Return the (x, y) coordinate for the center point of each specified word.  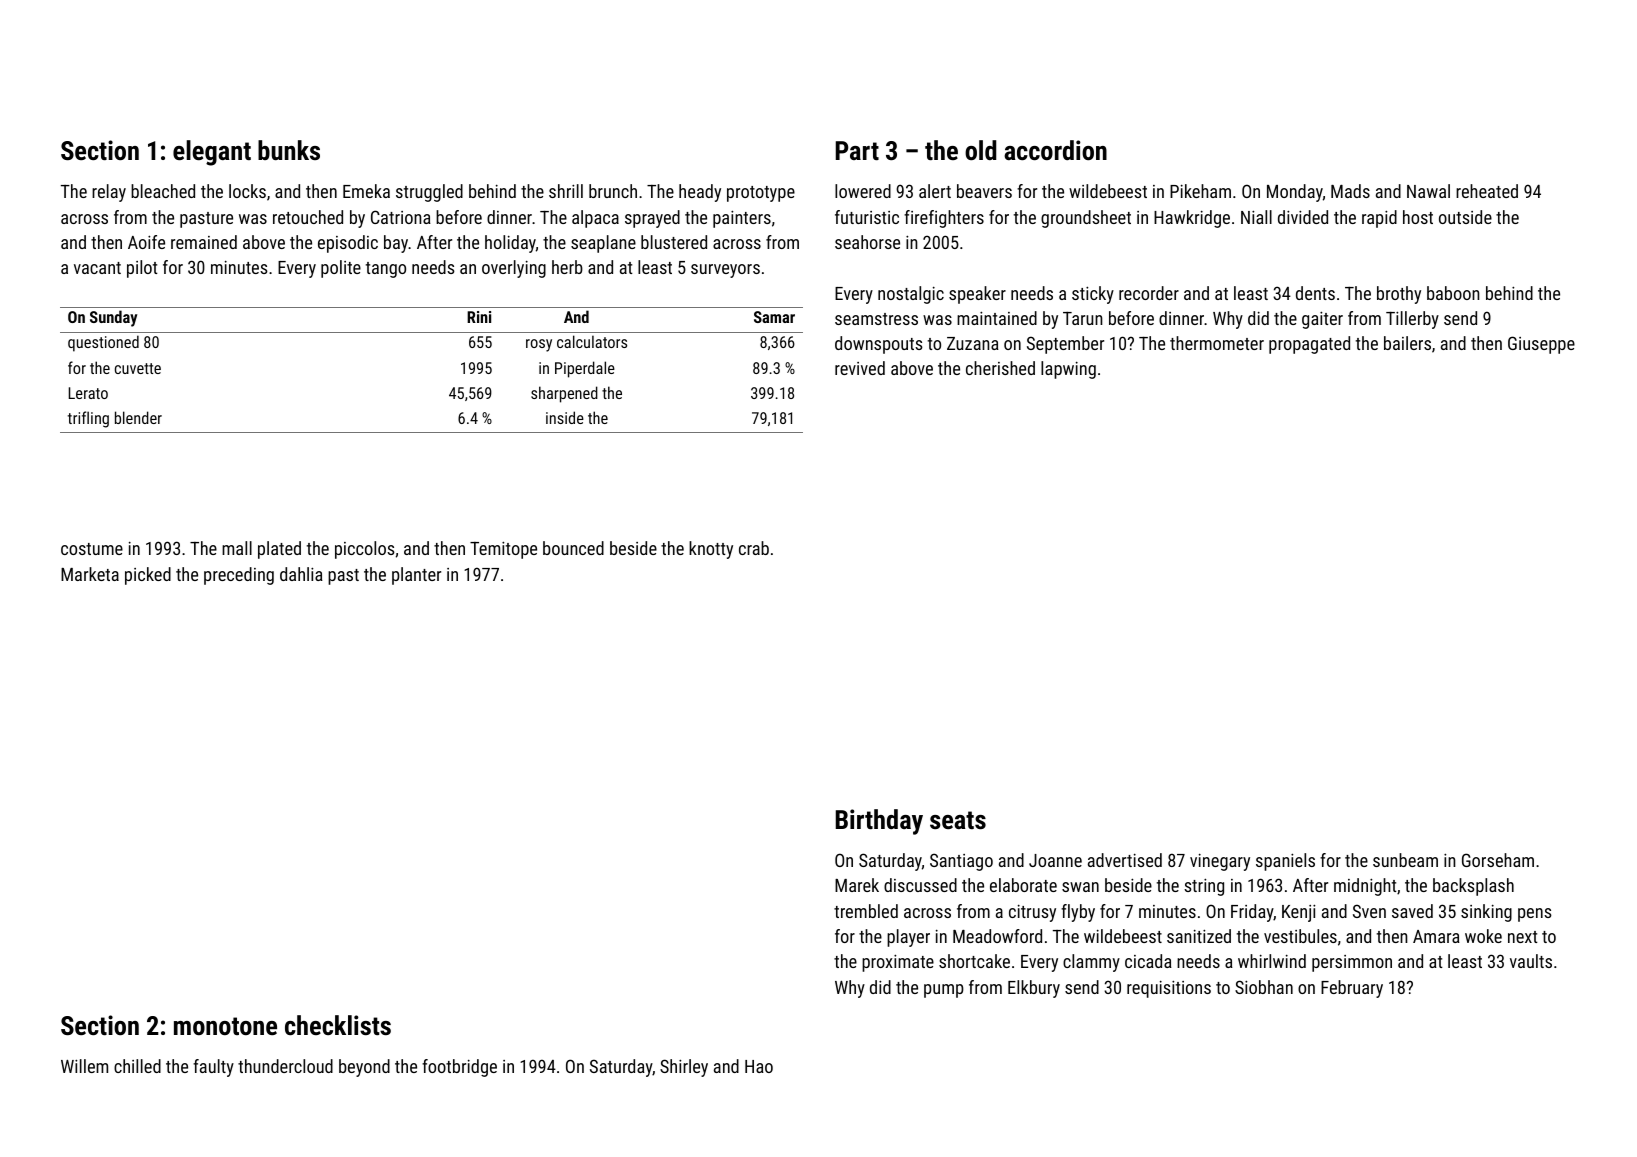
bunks (289, 150)
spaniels (1285, 862)
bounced (573, 548)
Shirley (684, 1068)
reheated (1487, 191)
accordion (1055, 150)
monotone (225, 1026)
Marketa (90, 574)
